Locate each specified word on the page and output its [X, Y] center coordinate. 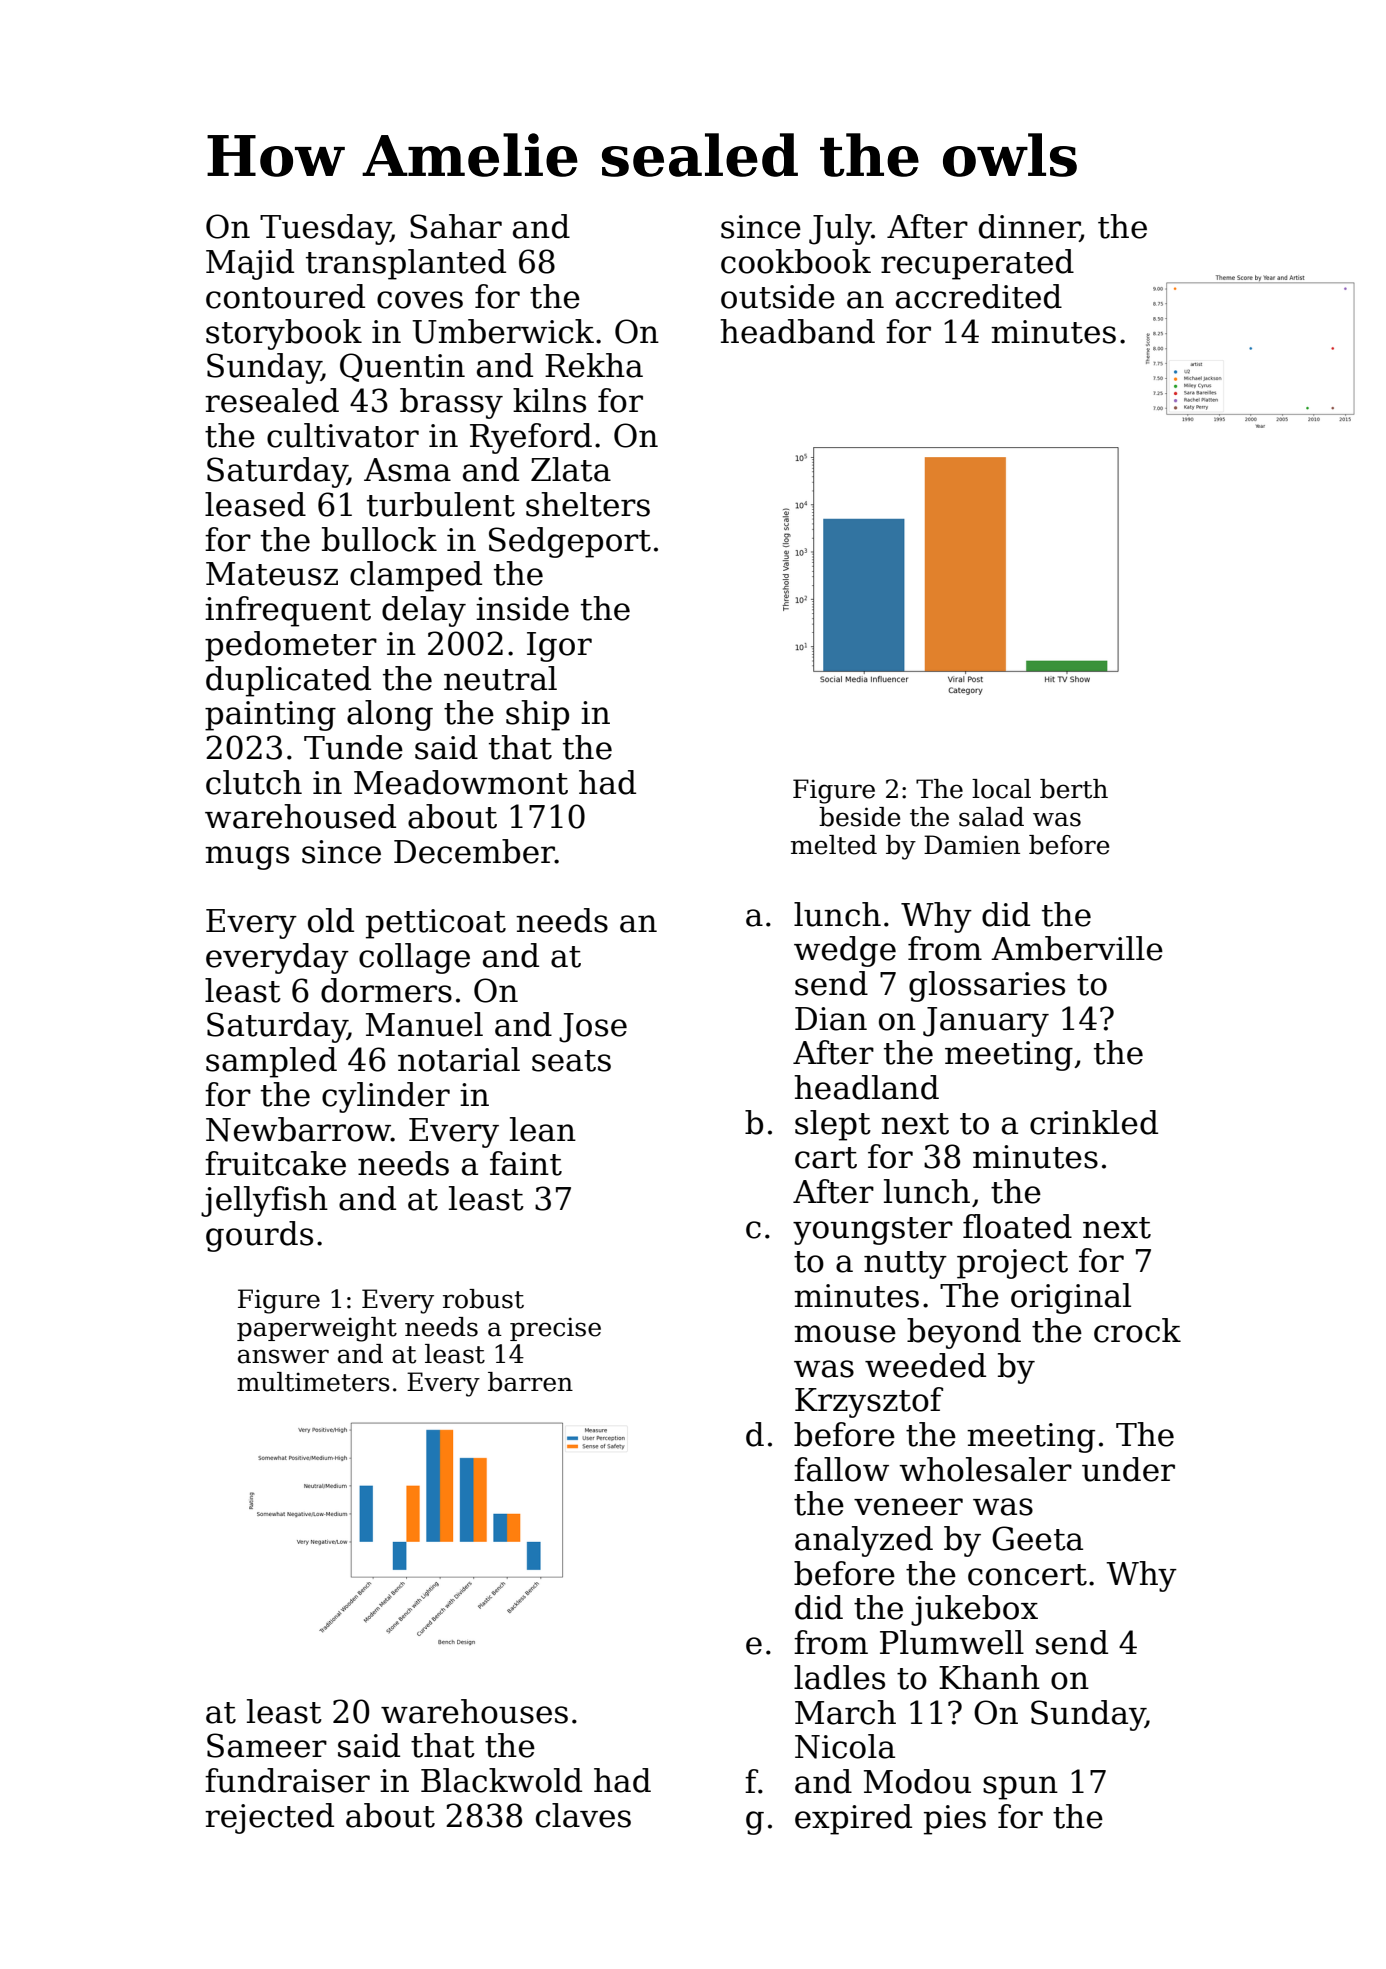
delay [424, 611]
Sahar [456, 226]
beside [859, 817]
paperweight [317, 1329]
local [1001, 789]
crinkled [1094, 1122]
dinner [1029, 227]
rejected [269, 1818]
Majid [250, 264]
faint [526, 1163]
